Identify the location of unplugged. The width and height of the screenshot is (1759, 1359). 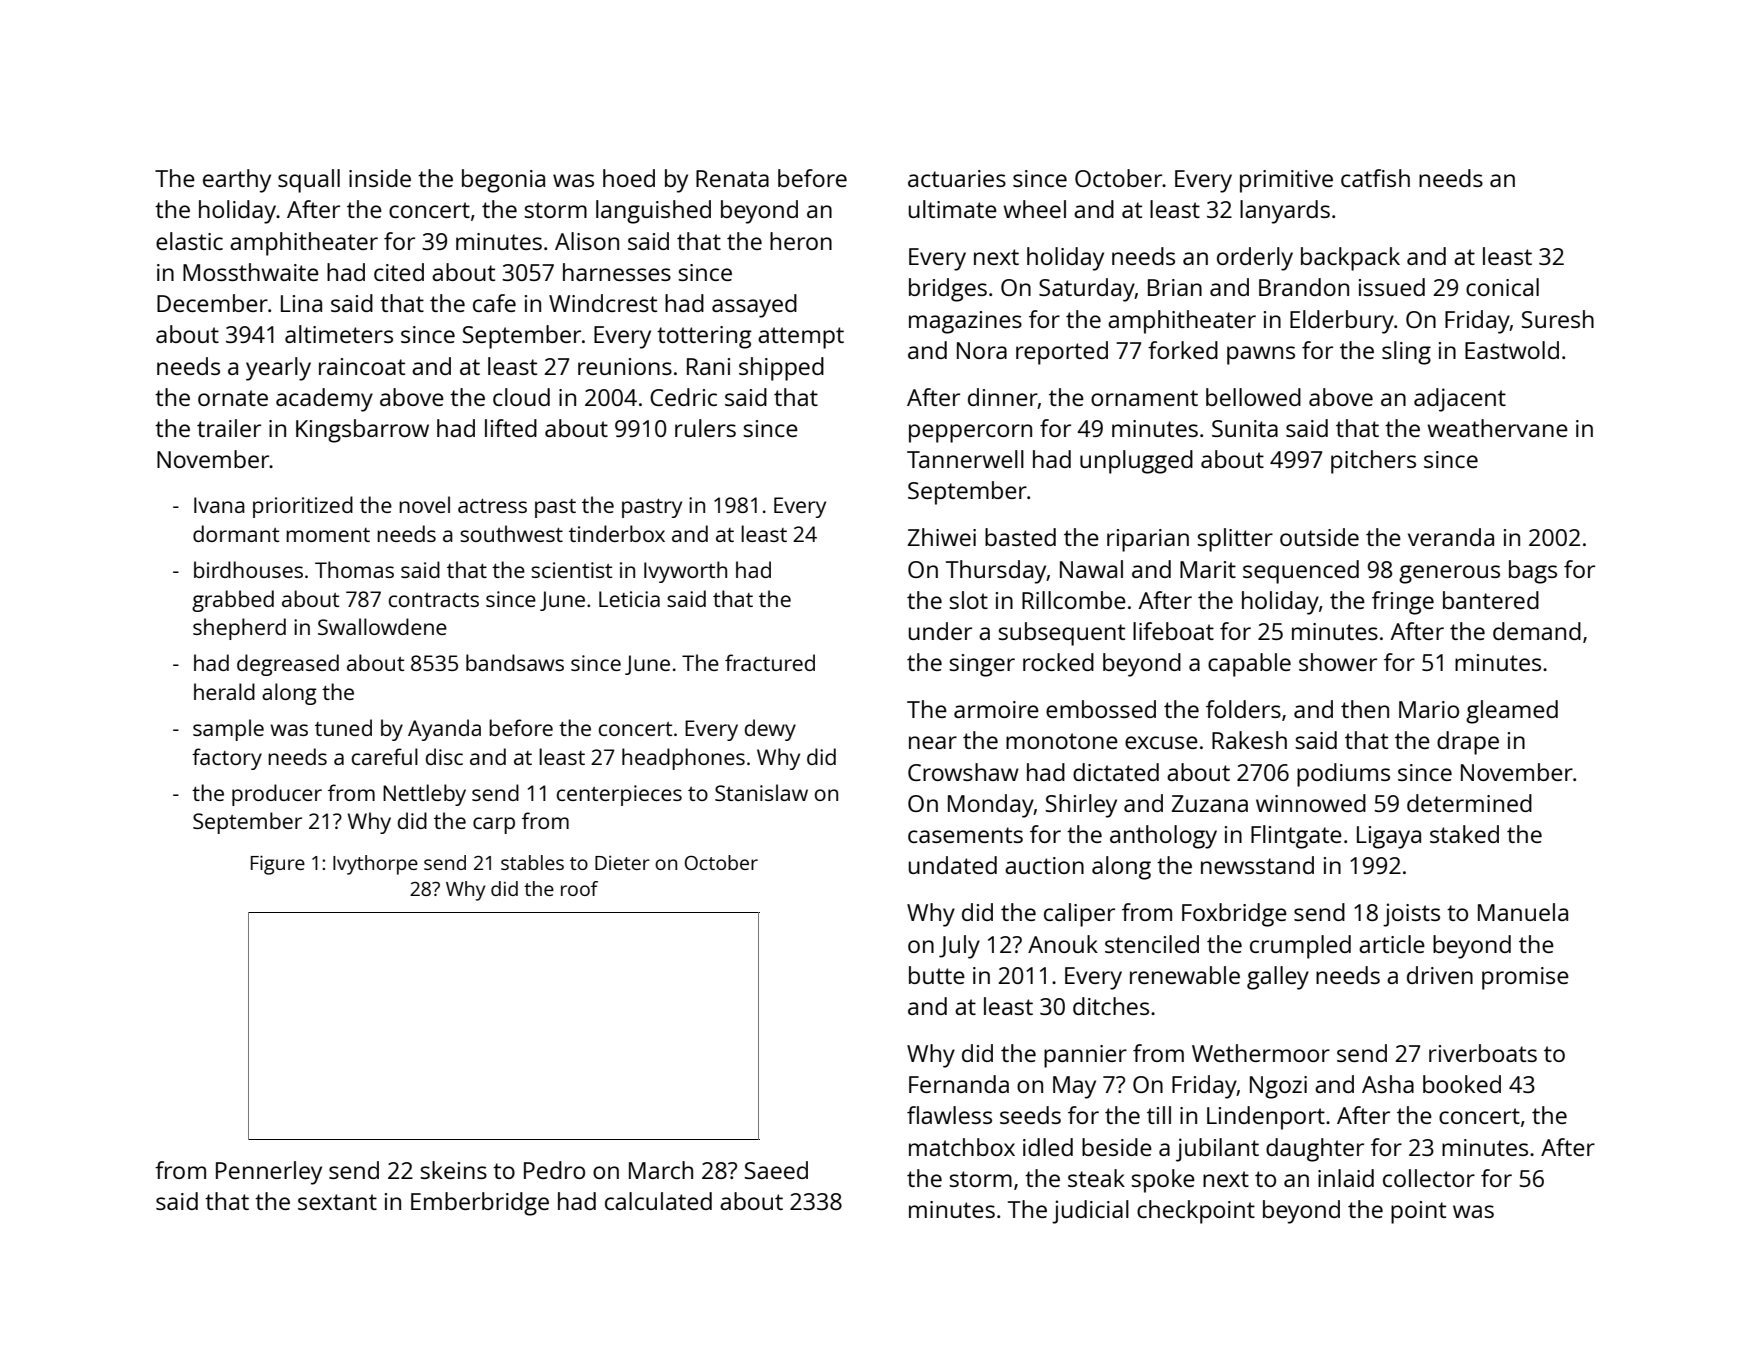
(1136, 462).
